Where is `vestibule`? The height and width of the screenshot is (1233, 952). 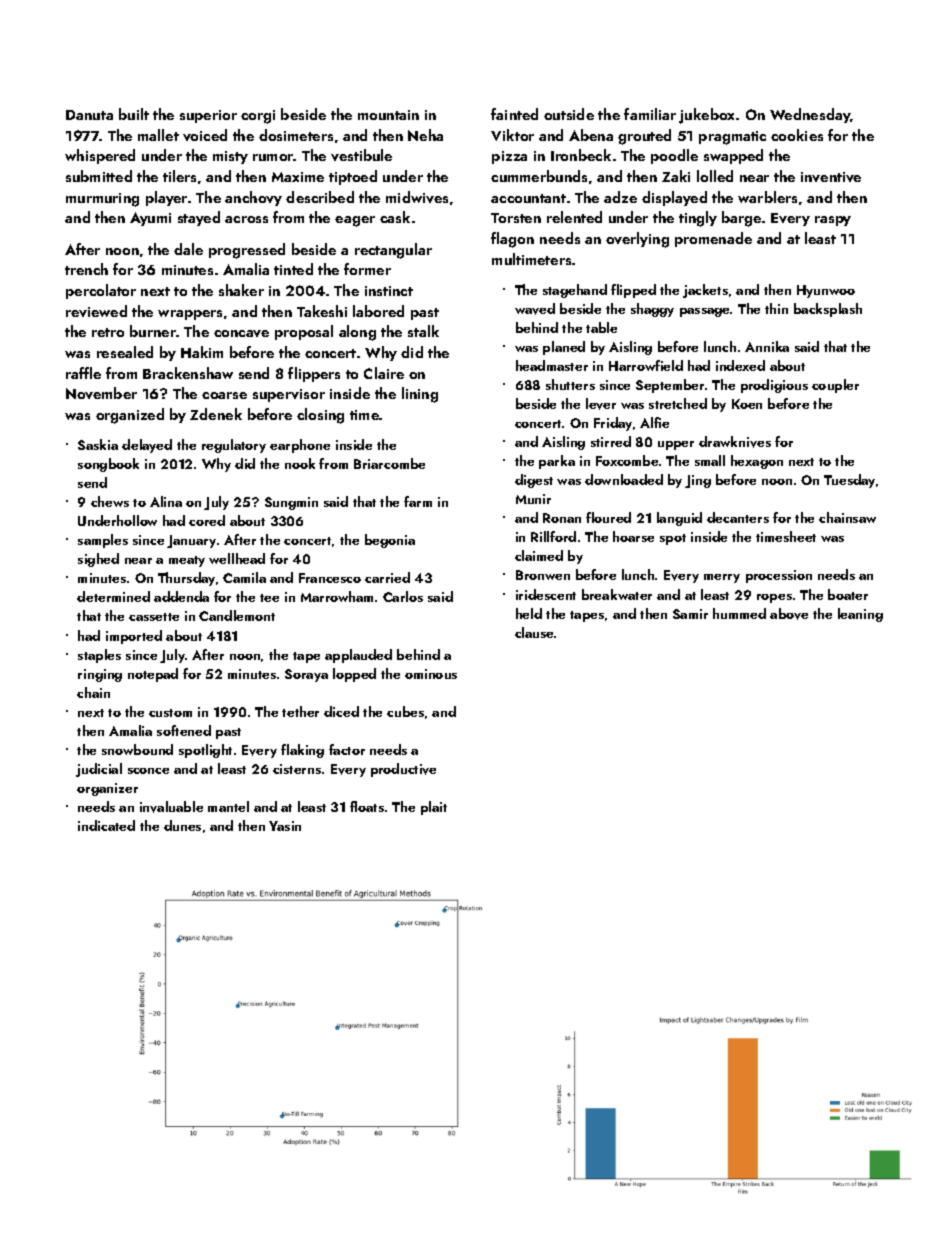
vestibule is located at coordinates (361, 155).
